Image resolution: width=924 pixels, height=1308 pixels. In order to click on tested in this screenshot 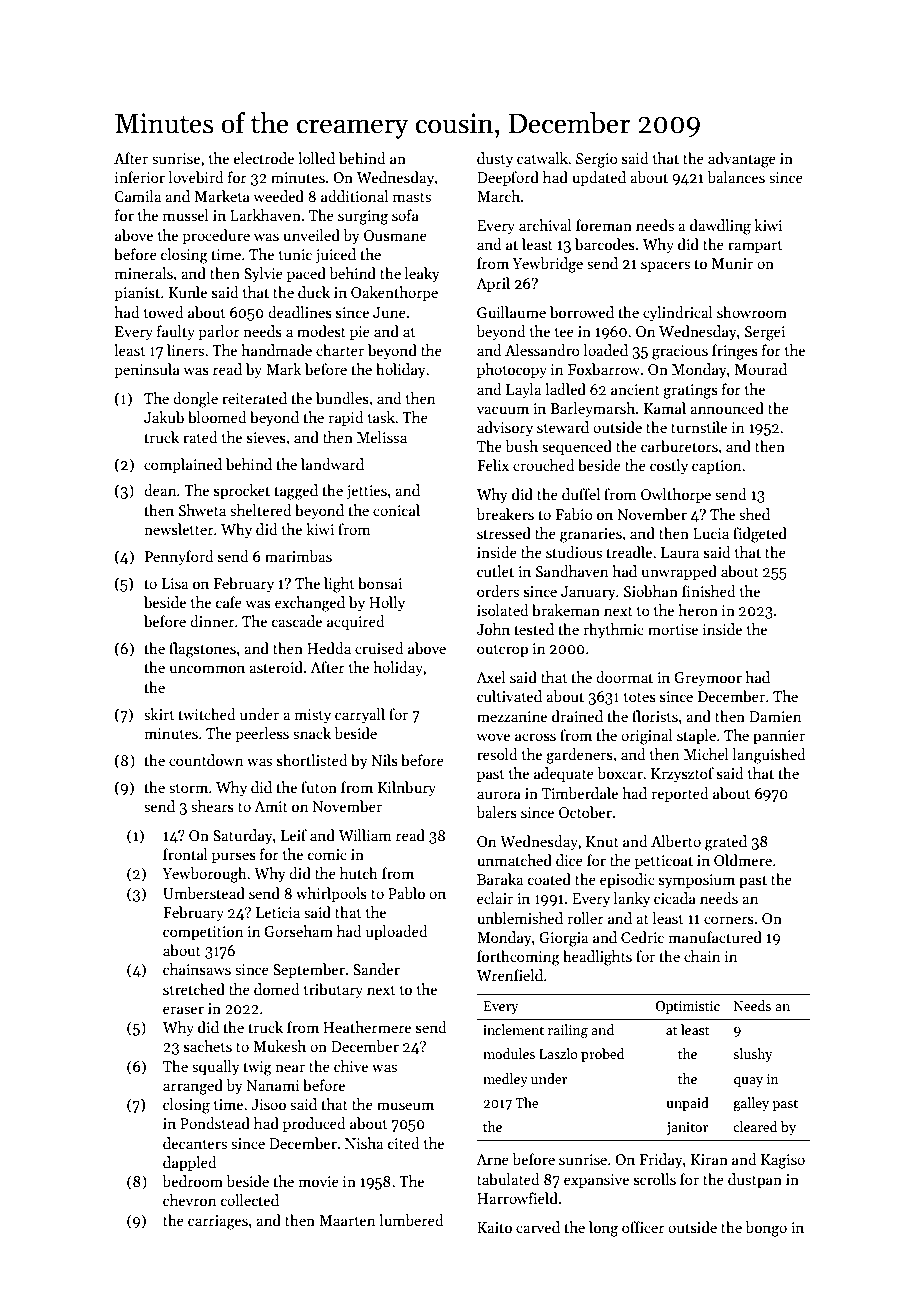, I will do `click(534, 629)`.
